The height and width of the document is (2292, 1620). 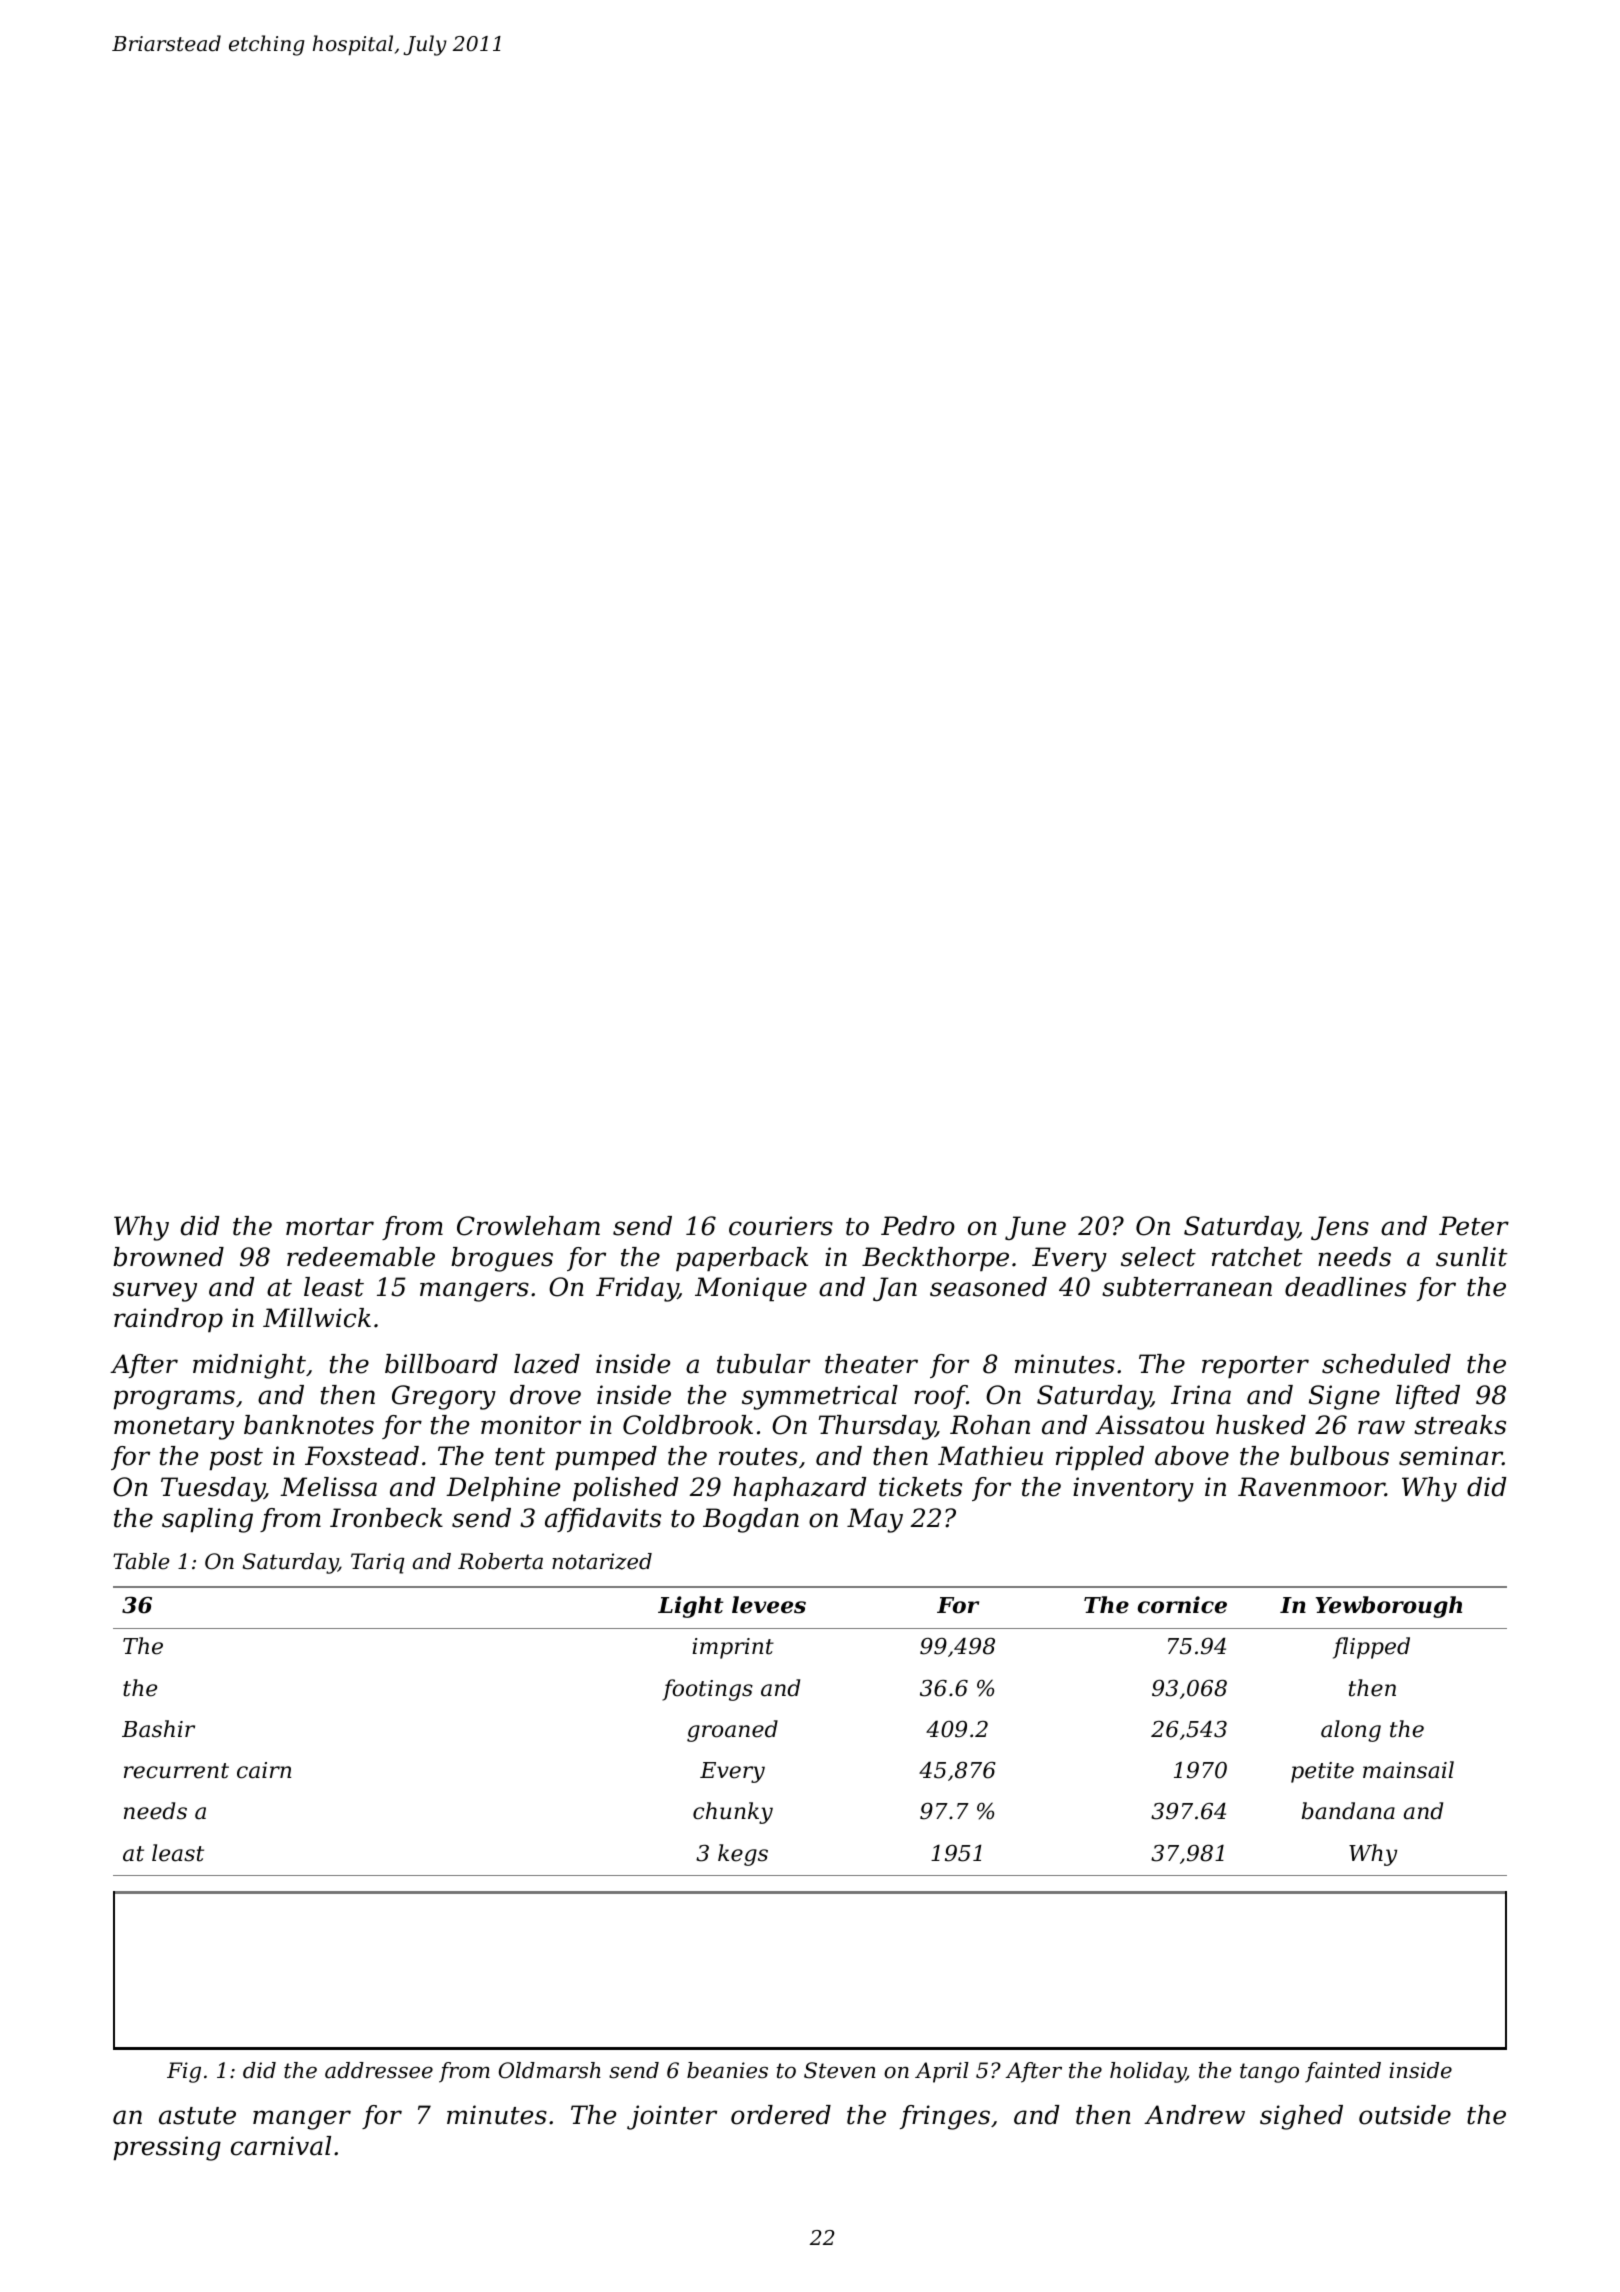 What do you see at coordinates (1301, 2117) in the document?
I see `sighed` at bounding box center [1301, 2117].
